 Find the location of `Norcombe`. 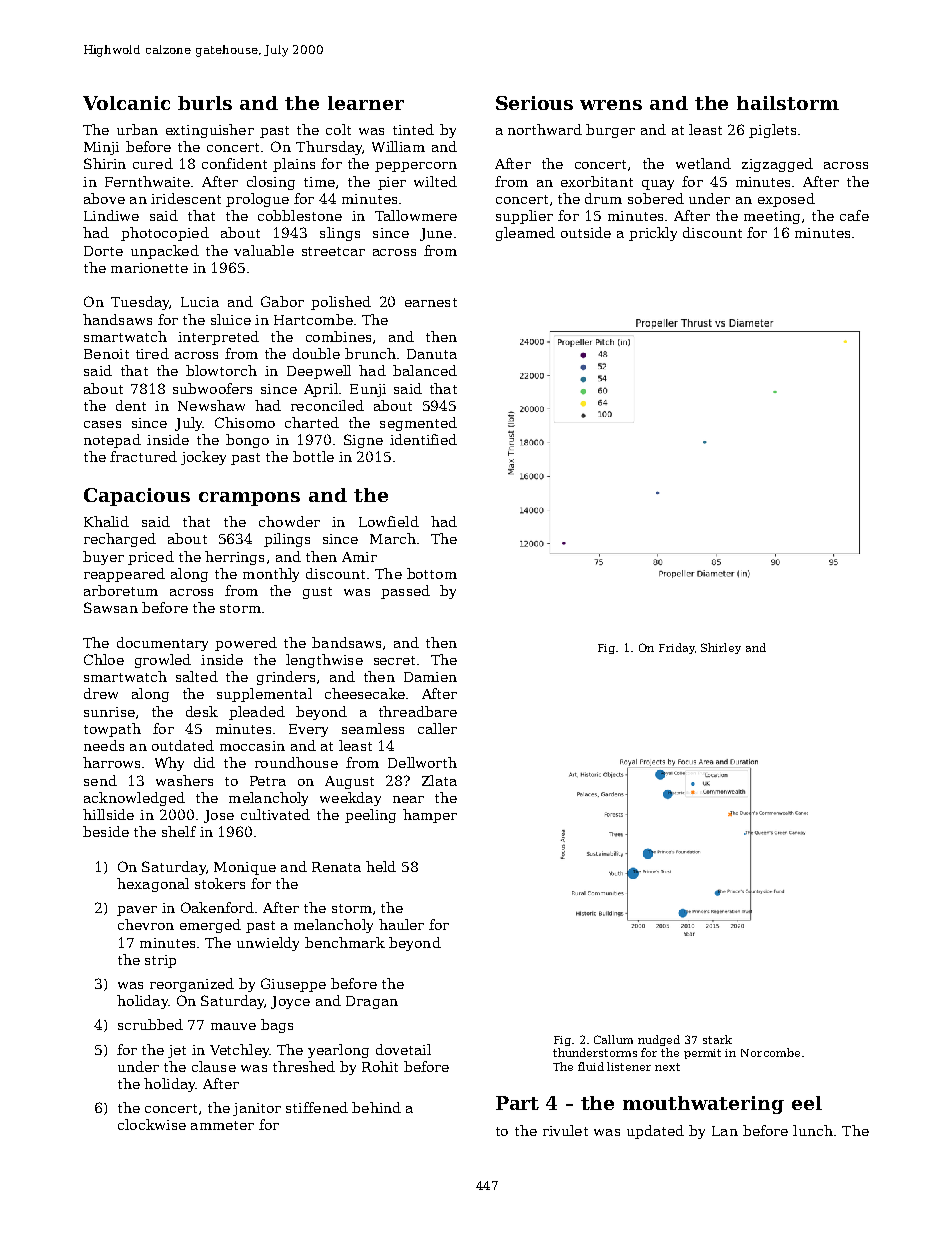

Norcombe is located at coordinates (770, 1052).
